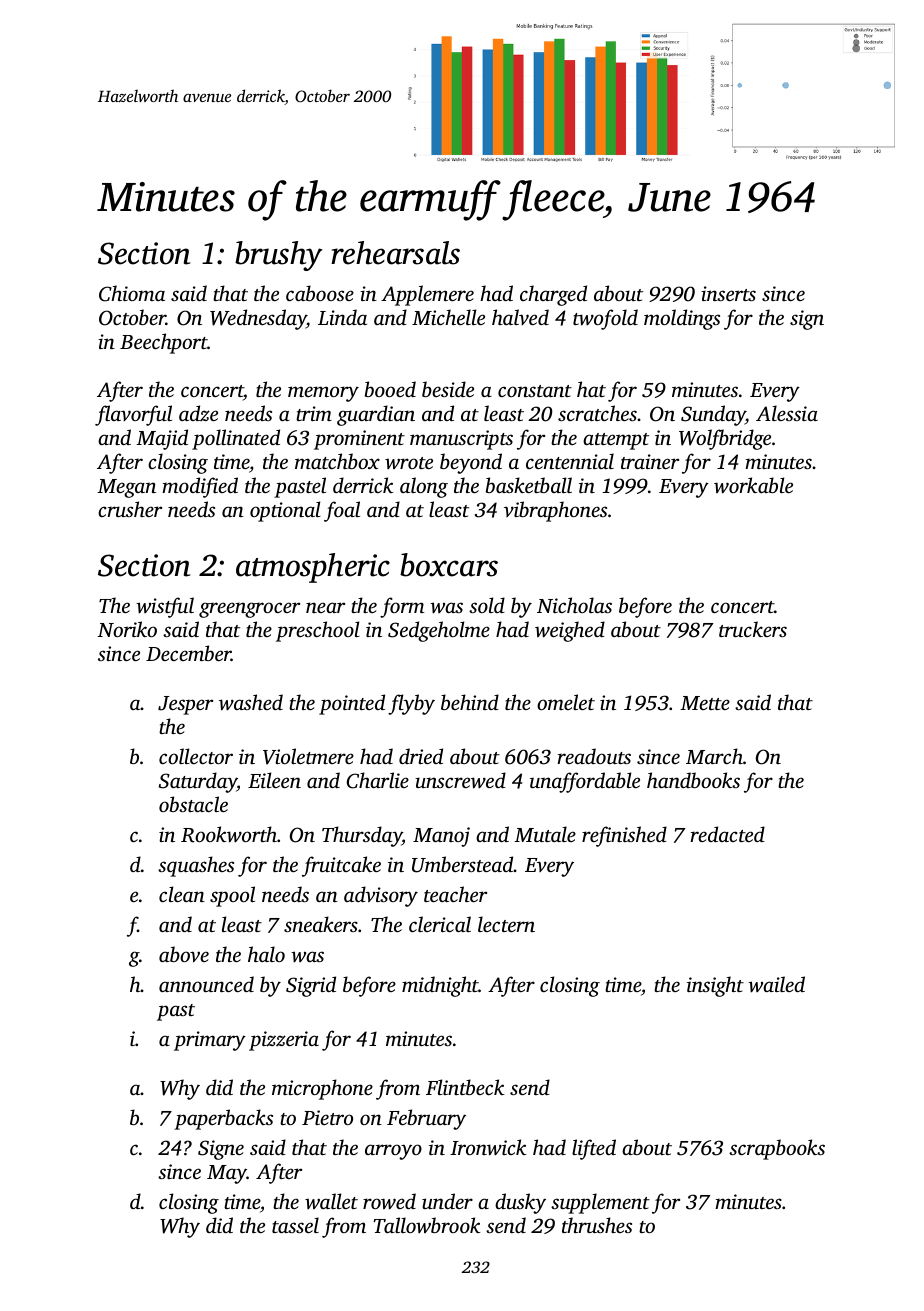 This screenshot has width=924, height=1311. Describe the element at coordinates (488, 1147) in the screenshot. I see `Ironwick` at that location.
